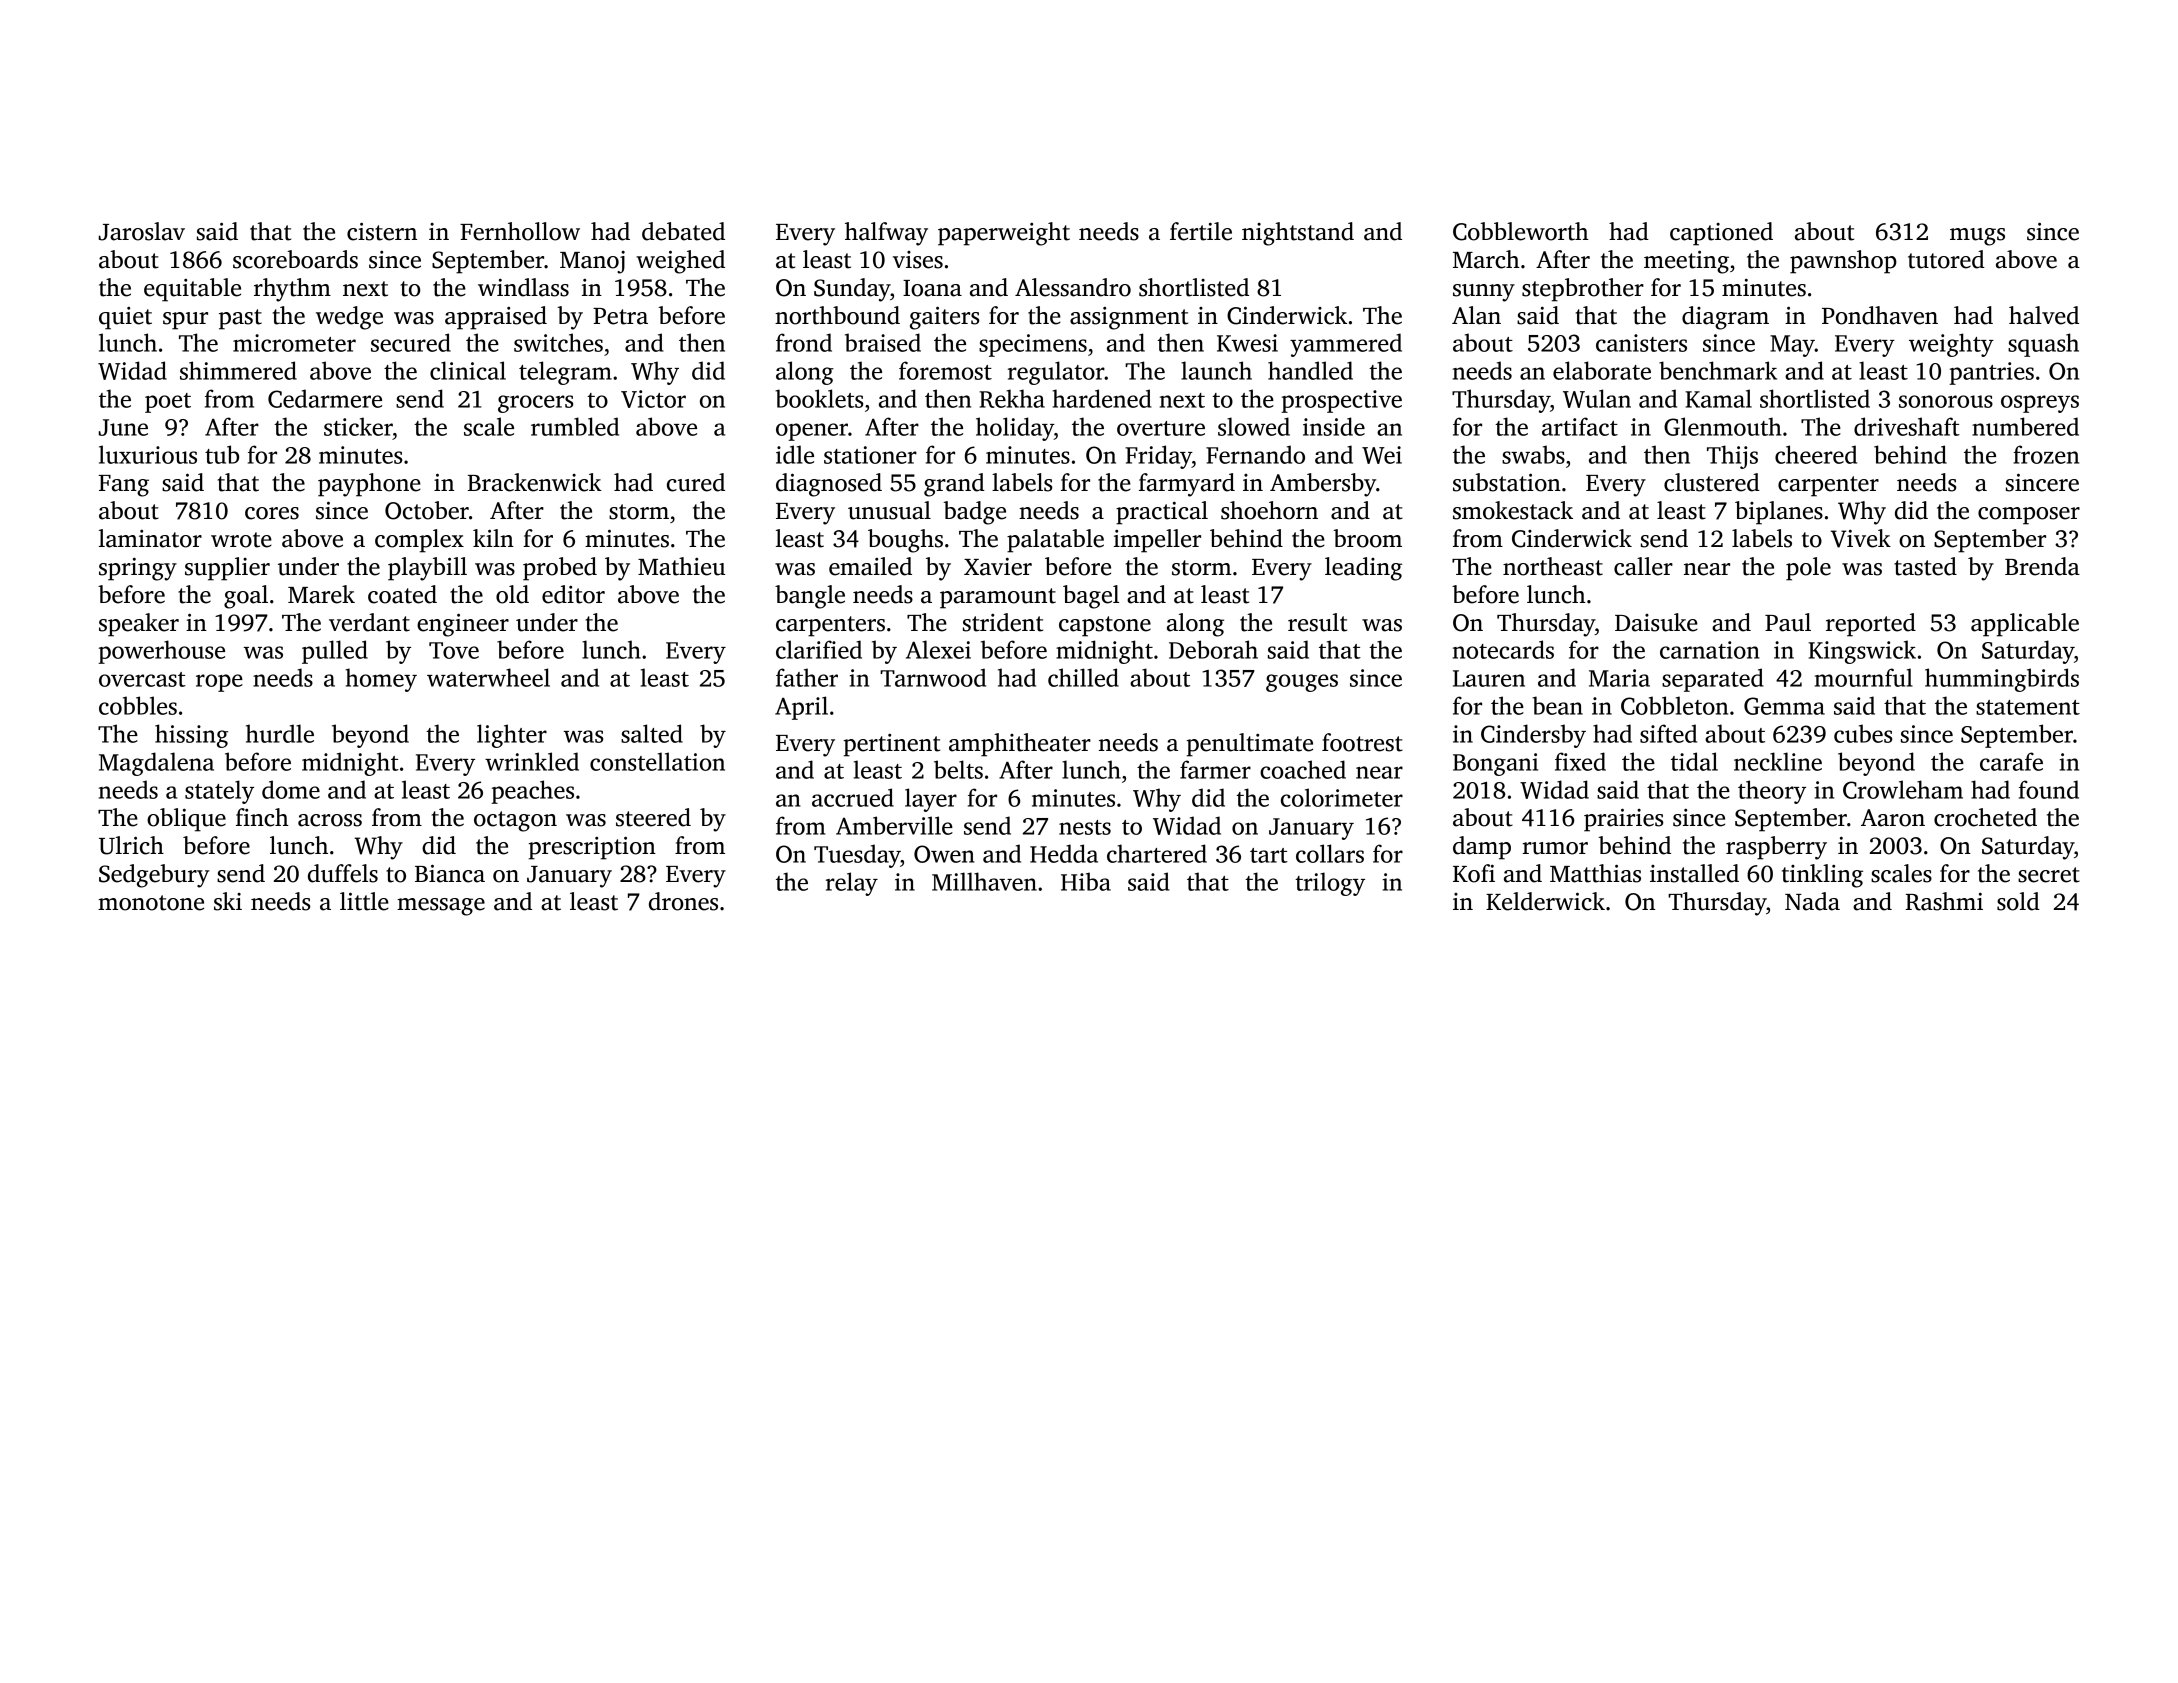  I want to click on Fernhollow, so click(520, 231).
